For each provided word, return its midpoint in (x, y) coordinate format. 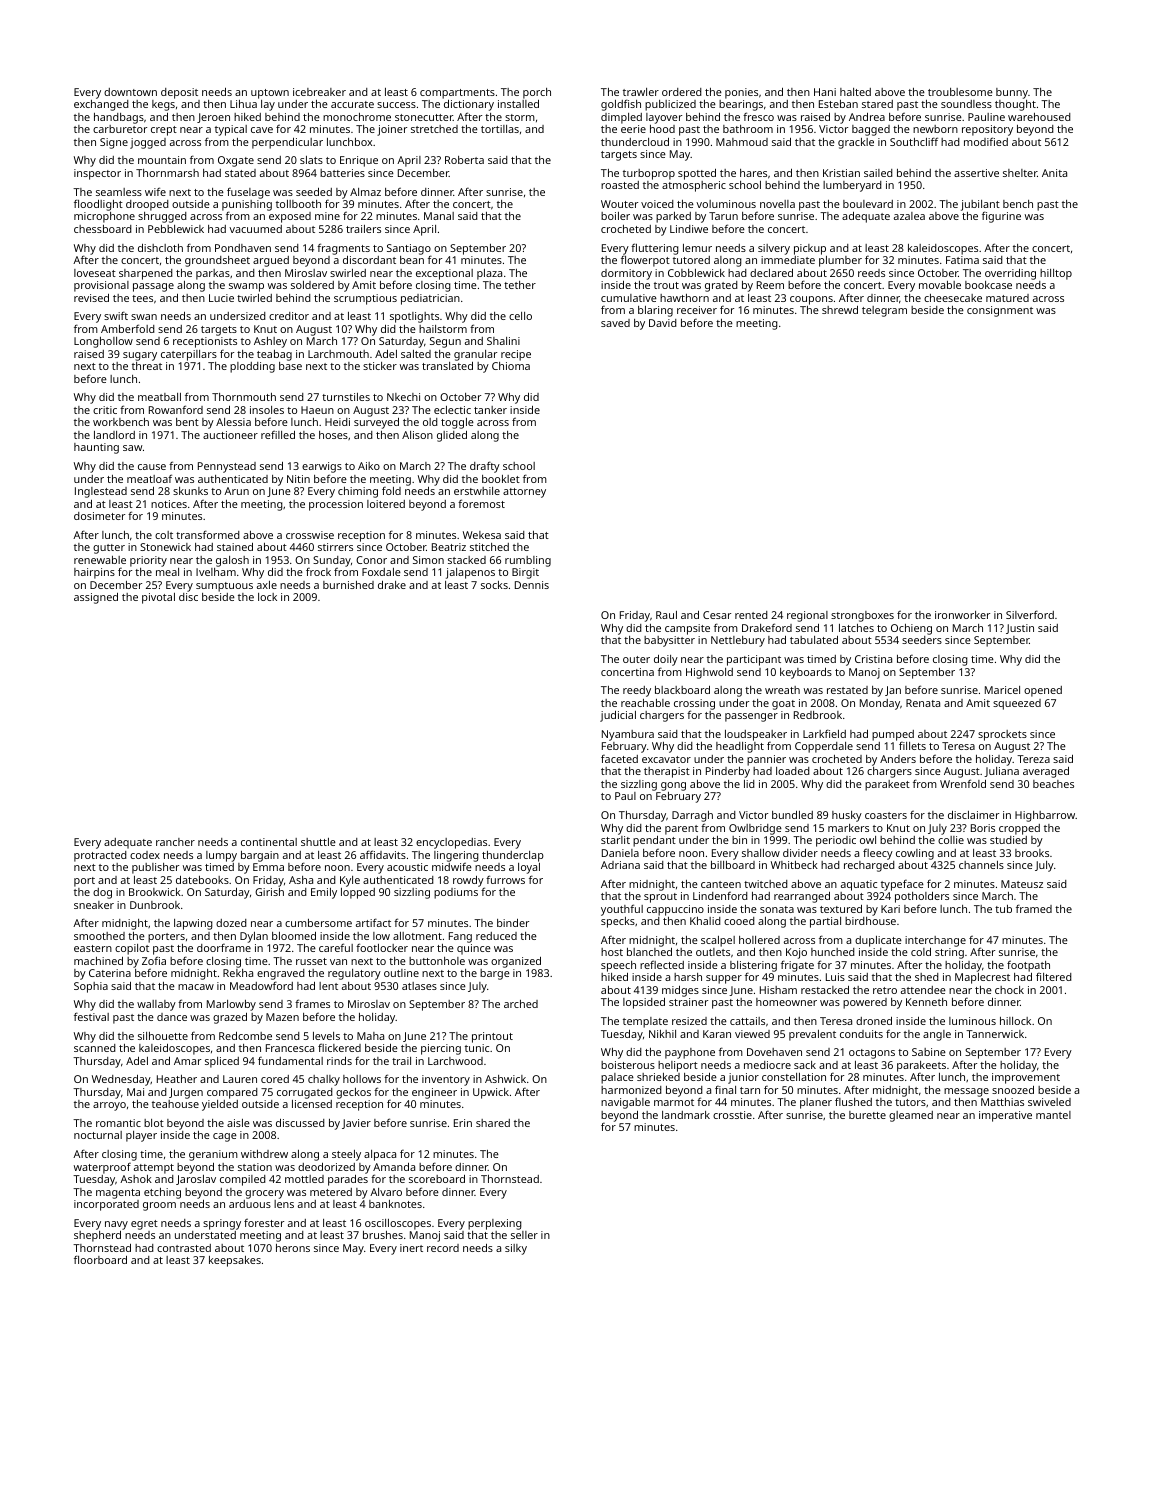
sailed (878, 173)
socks (494, 585)
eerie (633, 129)
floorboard (100, 1259)
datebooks (202, 880)
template (645, 1022)
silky (516, 1249)
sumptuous (224, 587)
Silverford (1030, 614)
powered (865, 1003)
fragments (343, 249)
